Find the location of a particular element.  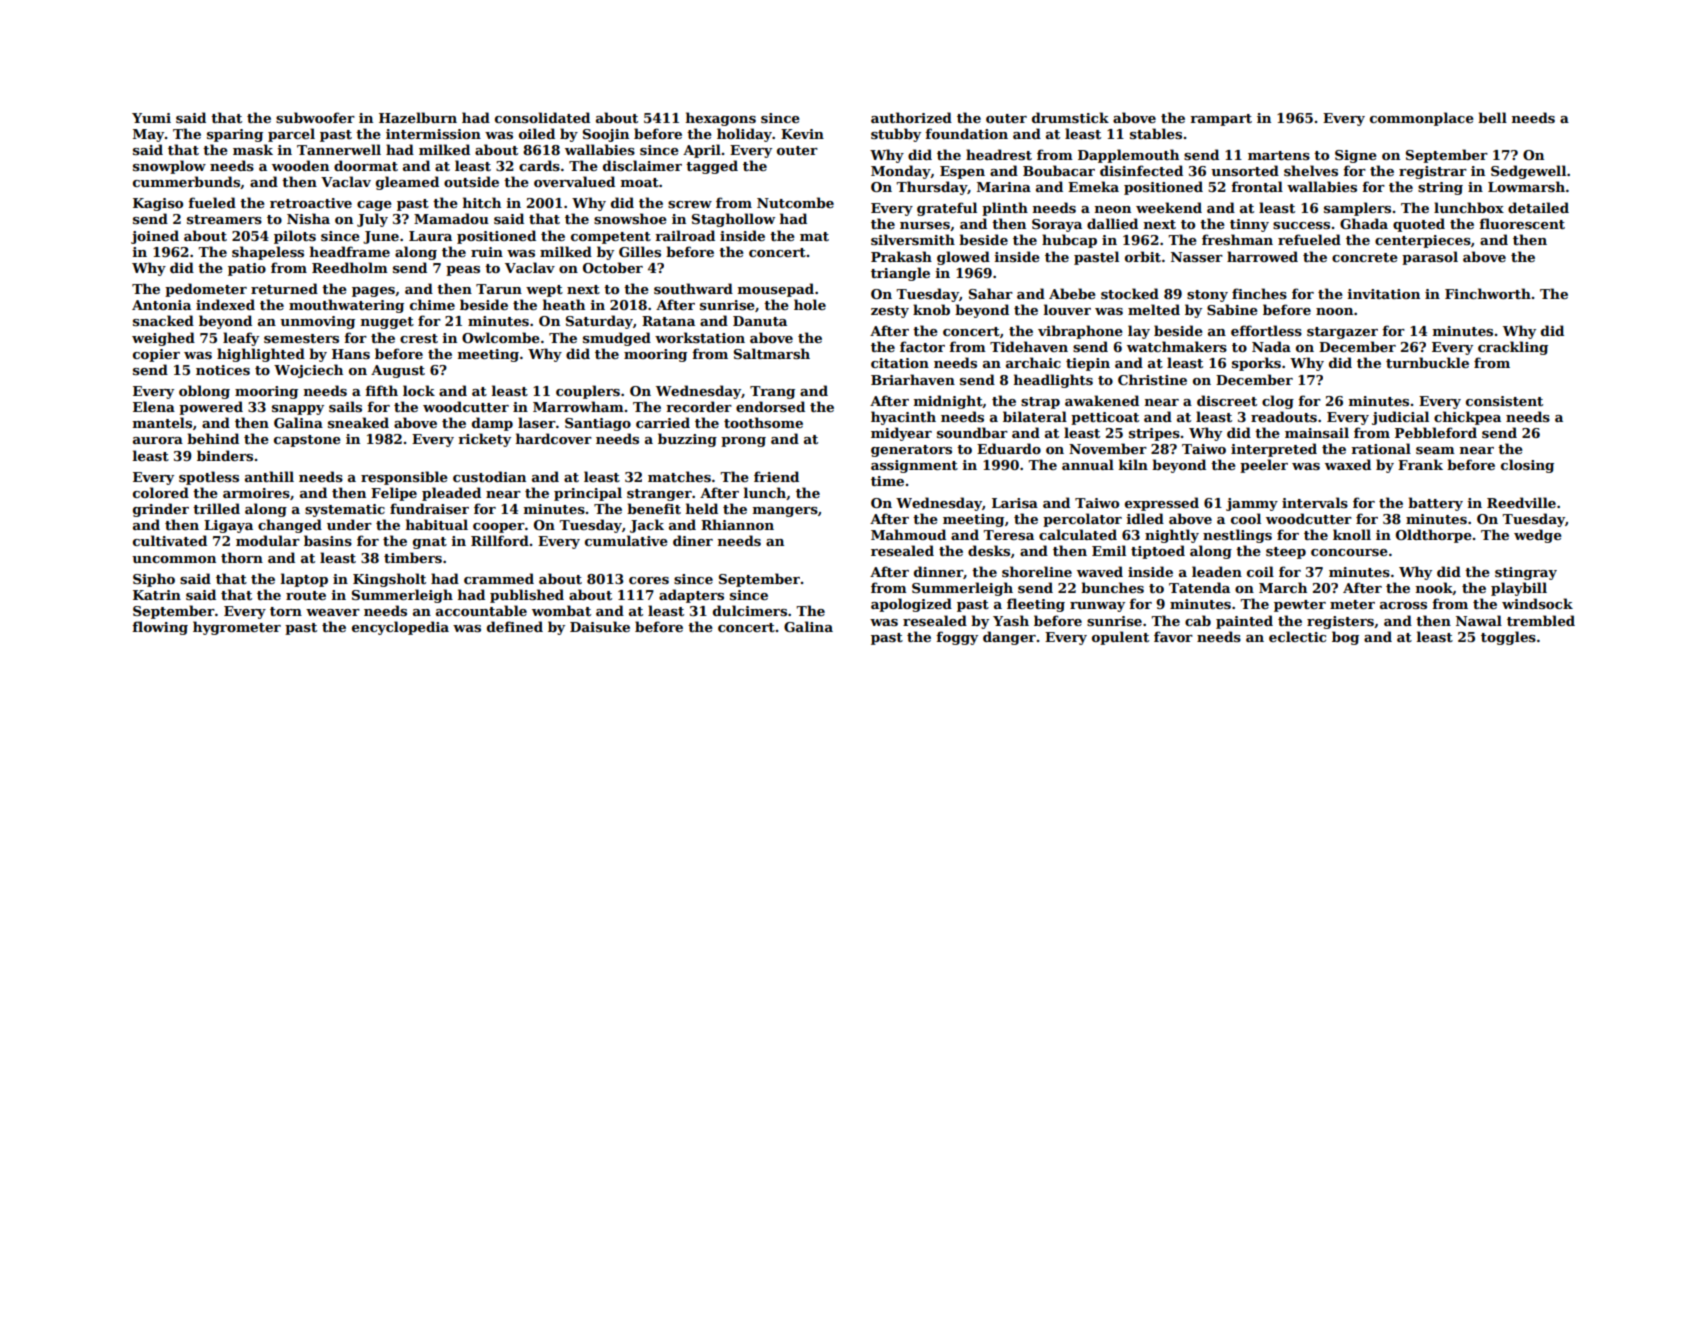

detailed is located at coordinates (1538, 207).
